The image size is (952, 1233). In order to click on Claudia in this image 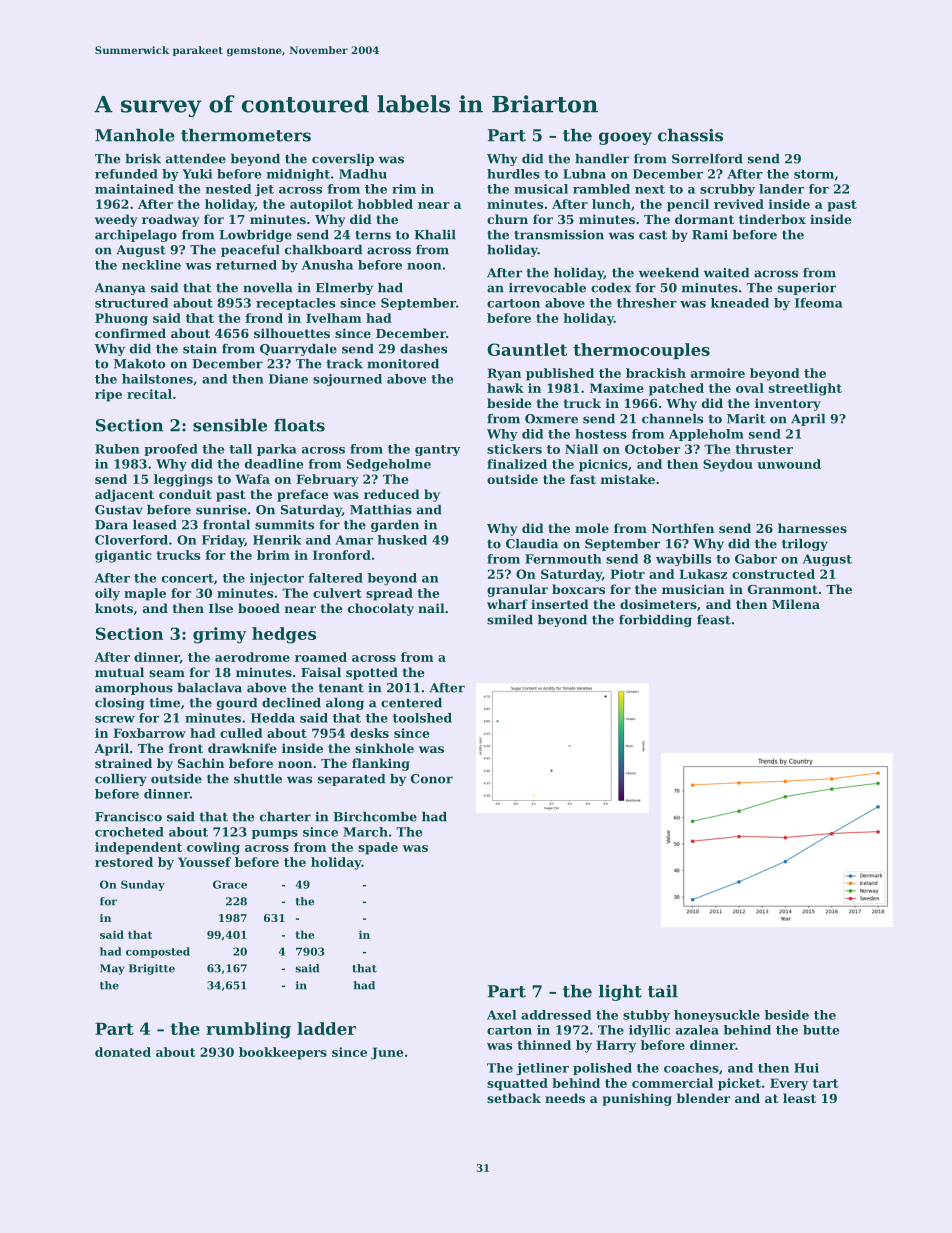, I will do `click(532, 544)`.
